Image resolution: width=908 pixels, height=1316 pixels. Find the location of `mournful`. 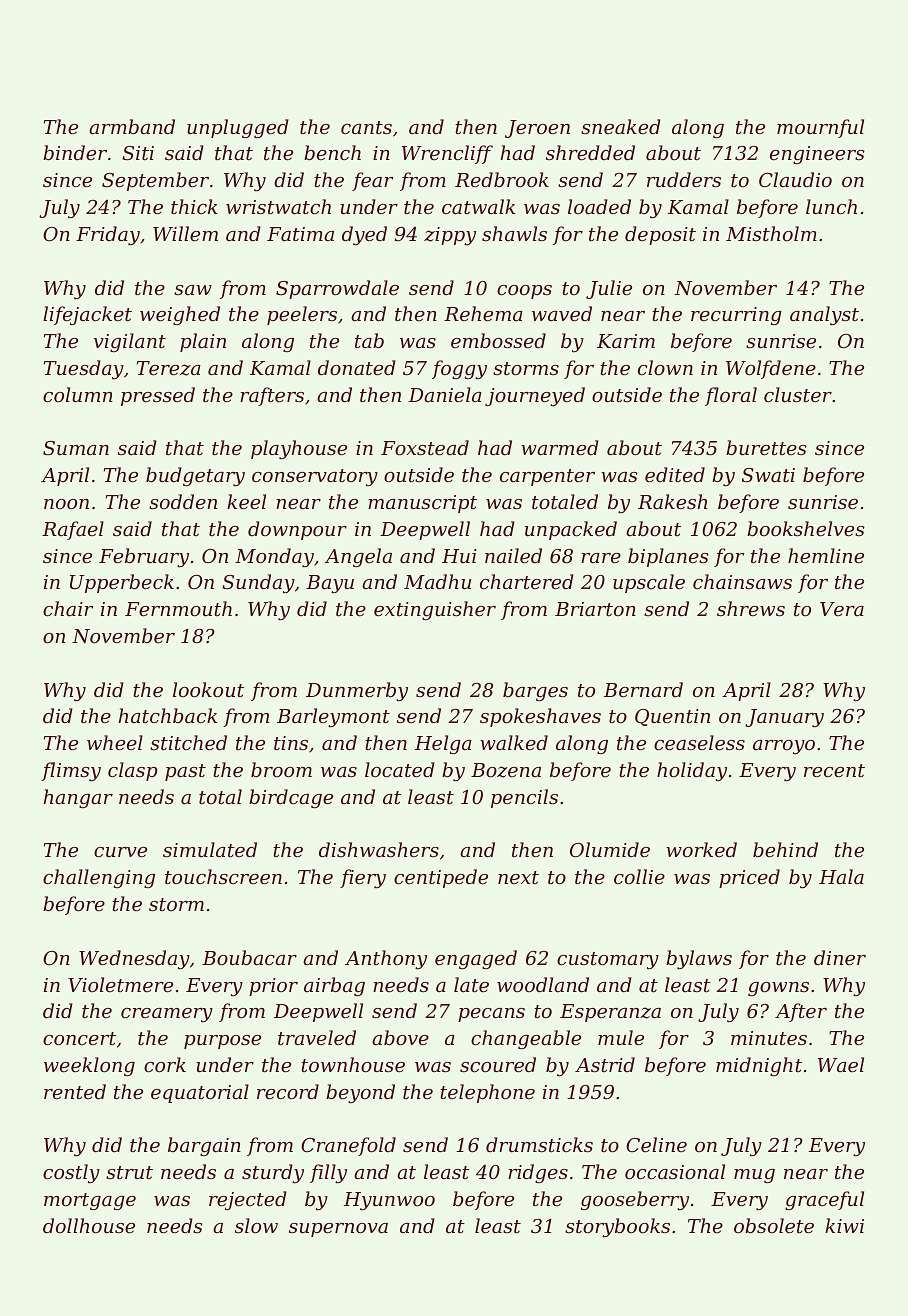

mournful is located at coordinates (820, 128).
